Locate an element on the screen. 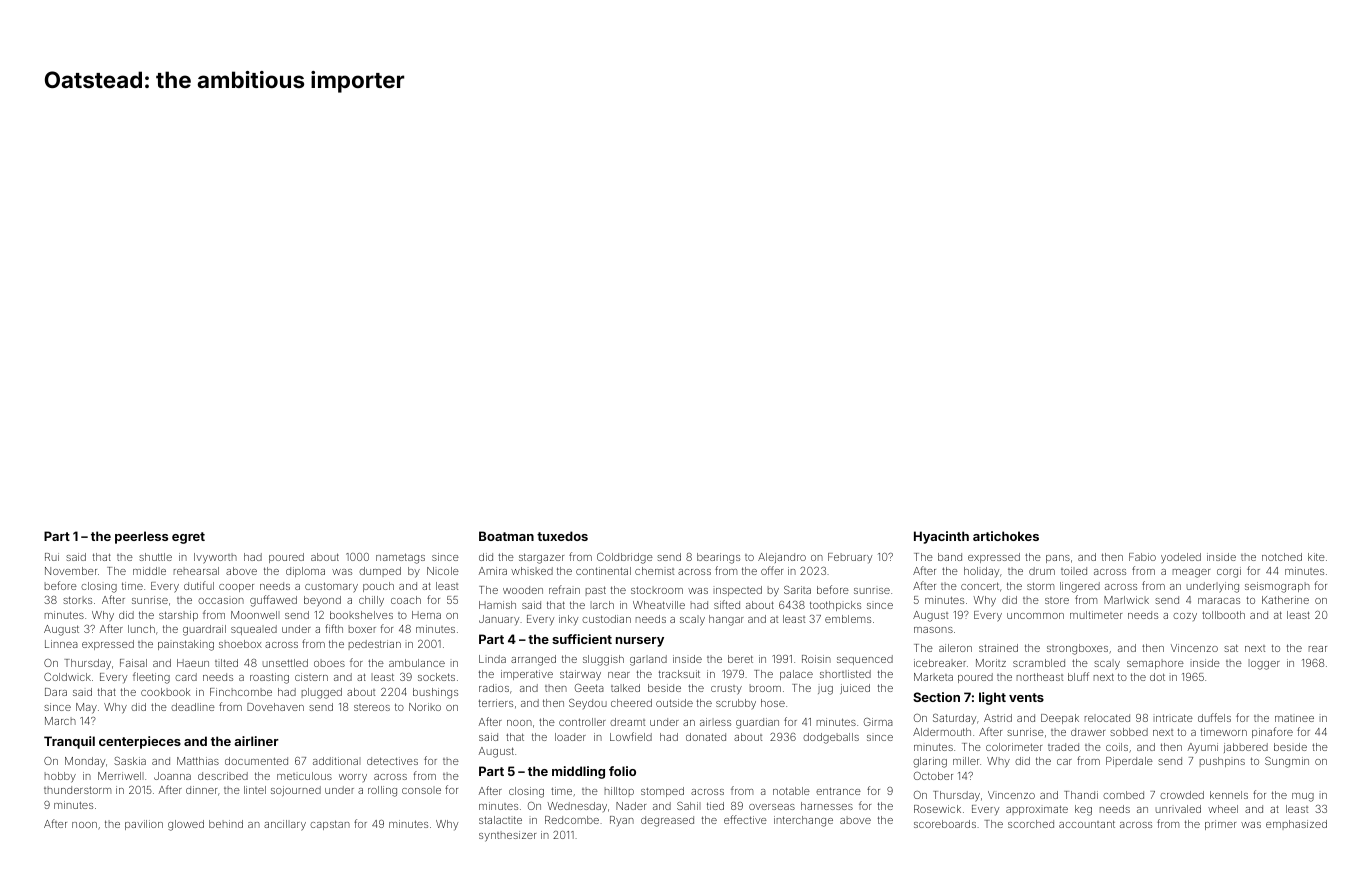 Image resolution: width=1372 pixels, height=887 pixels. offer is located at coordinates (772, 570).
